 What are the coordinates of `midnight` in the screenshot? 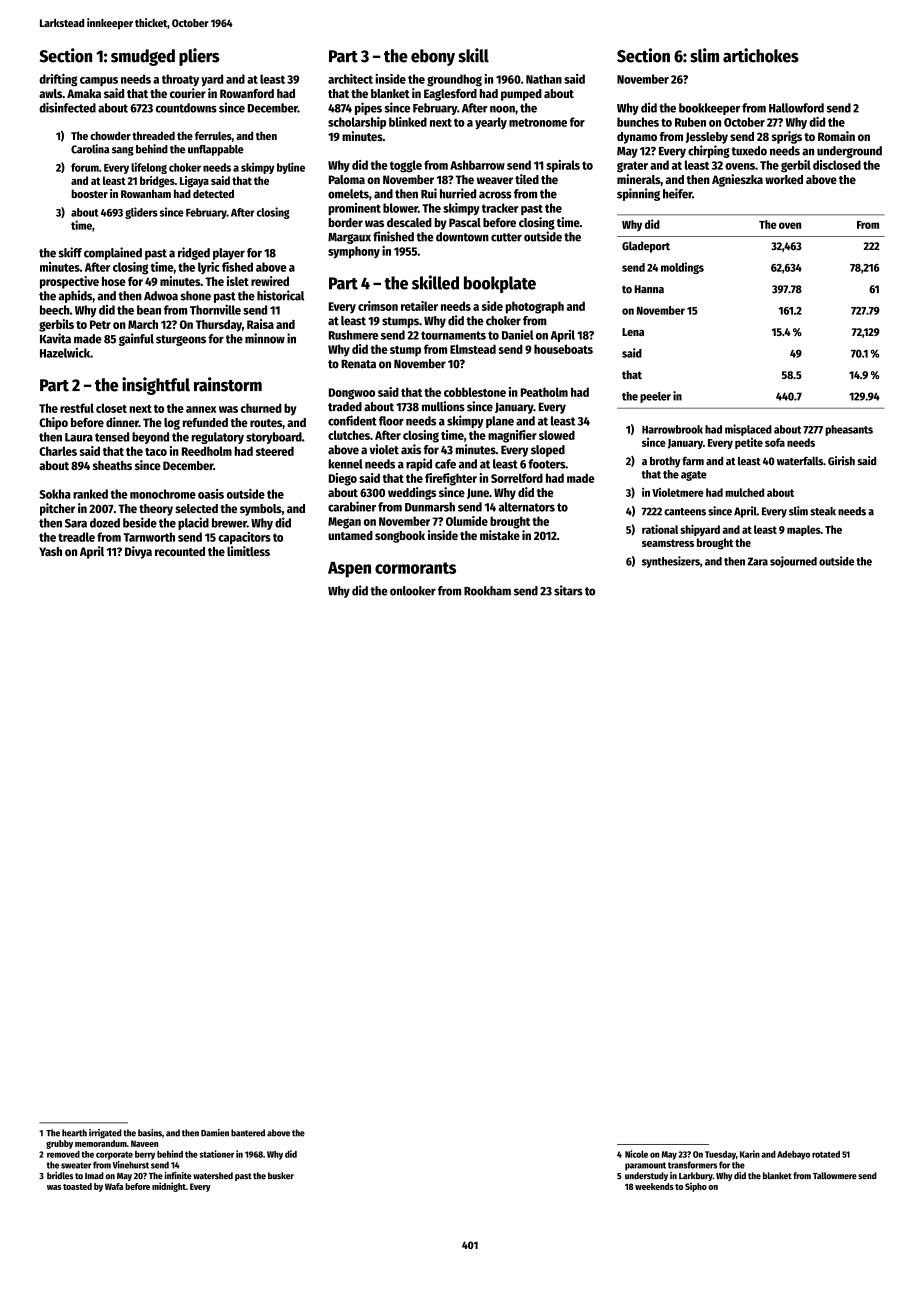 It's located at (169, 1187).
